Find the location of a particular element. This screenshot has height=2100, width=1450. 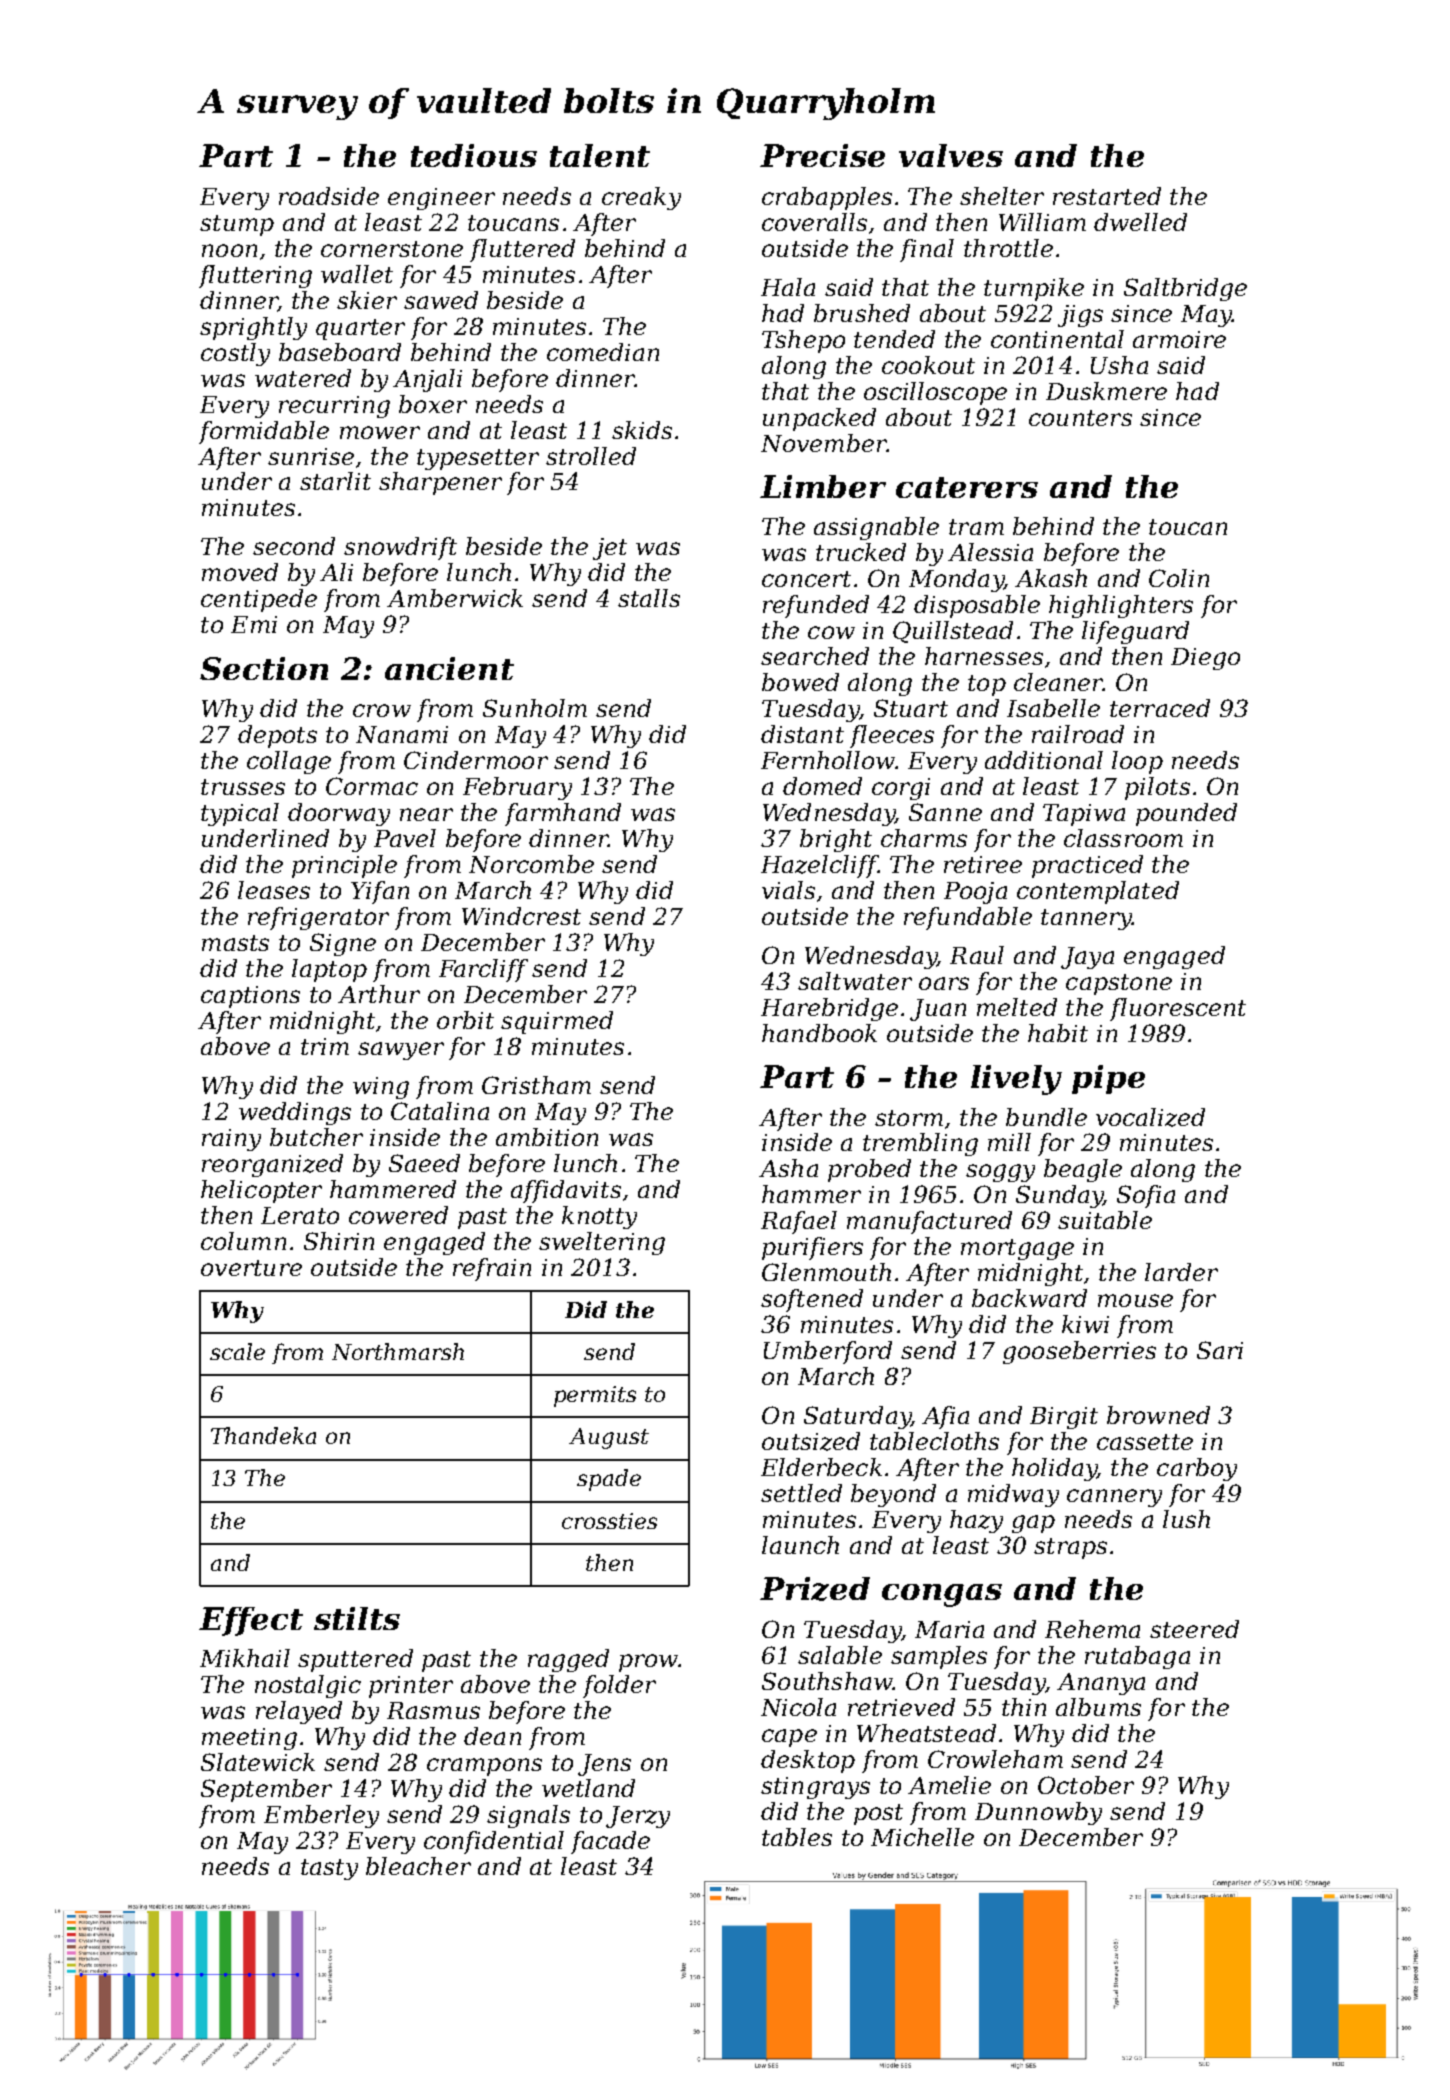

Prized is located at coordinates (815, 1589).
